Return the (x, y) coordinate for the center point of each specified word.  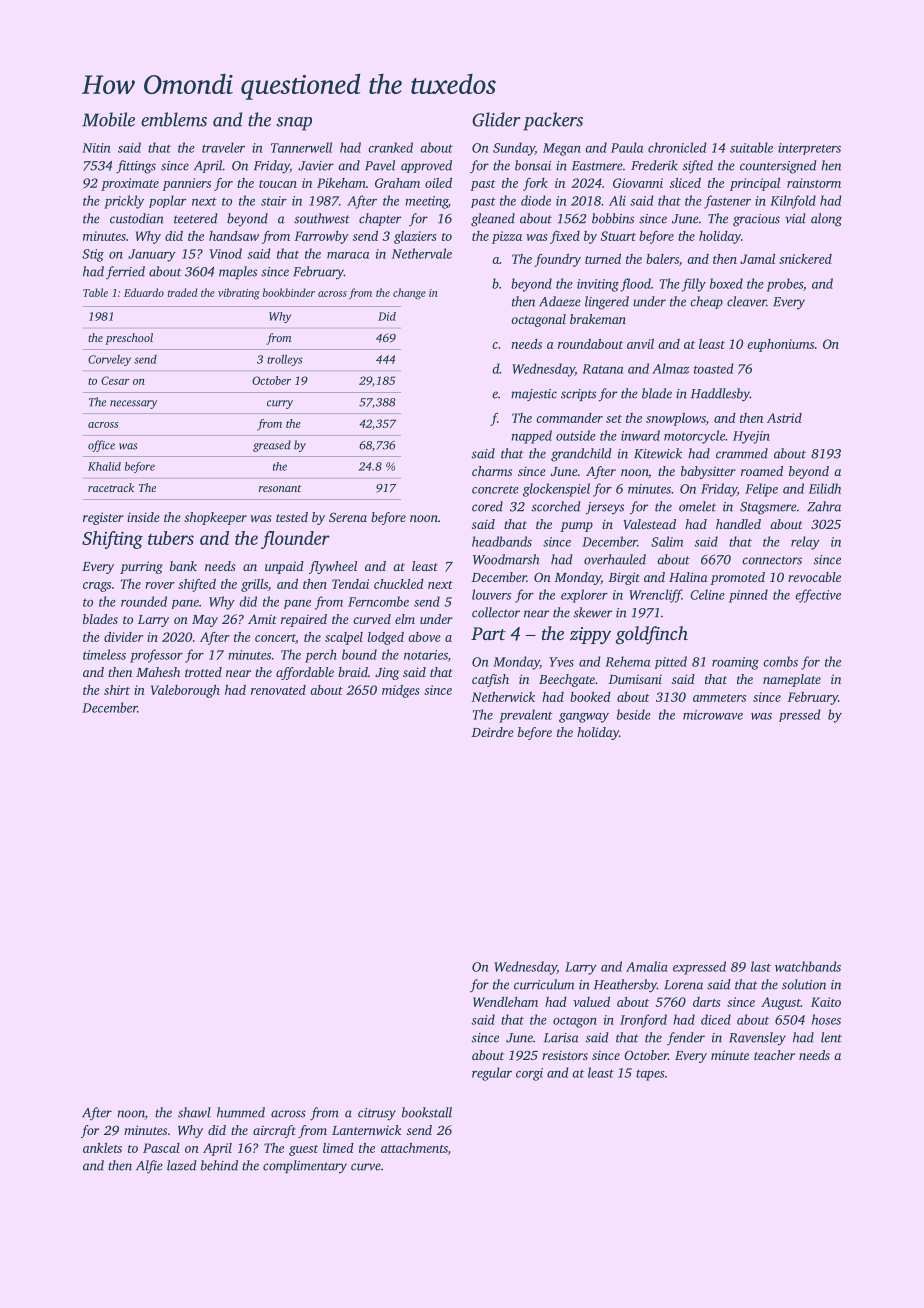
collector (496, 612)
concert (275, 639)
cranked (390, 147)
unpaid (284, 567)
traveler (223, 147)
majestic (534, 395)
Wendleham (505, 1002)
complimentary (305, 1167)
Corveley (109, 360)
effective (818, 596)
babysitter (708, 472)
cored (487, 506)
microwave (713, 715)
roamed (762, 471)
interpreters (809, 149)
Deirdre (492, 732)
